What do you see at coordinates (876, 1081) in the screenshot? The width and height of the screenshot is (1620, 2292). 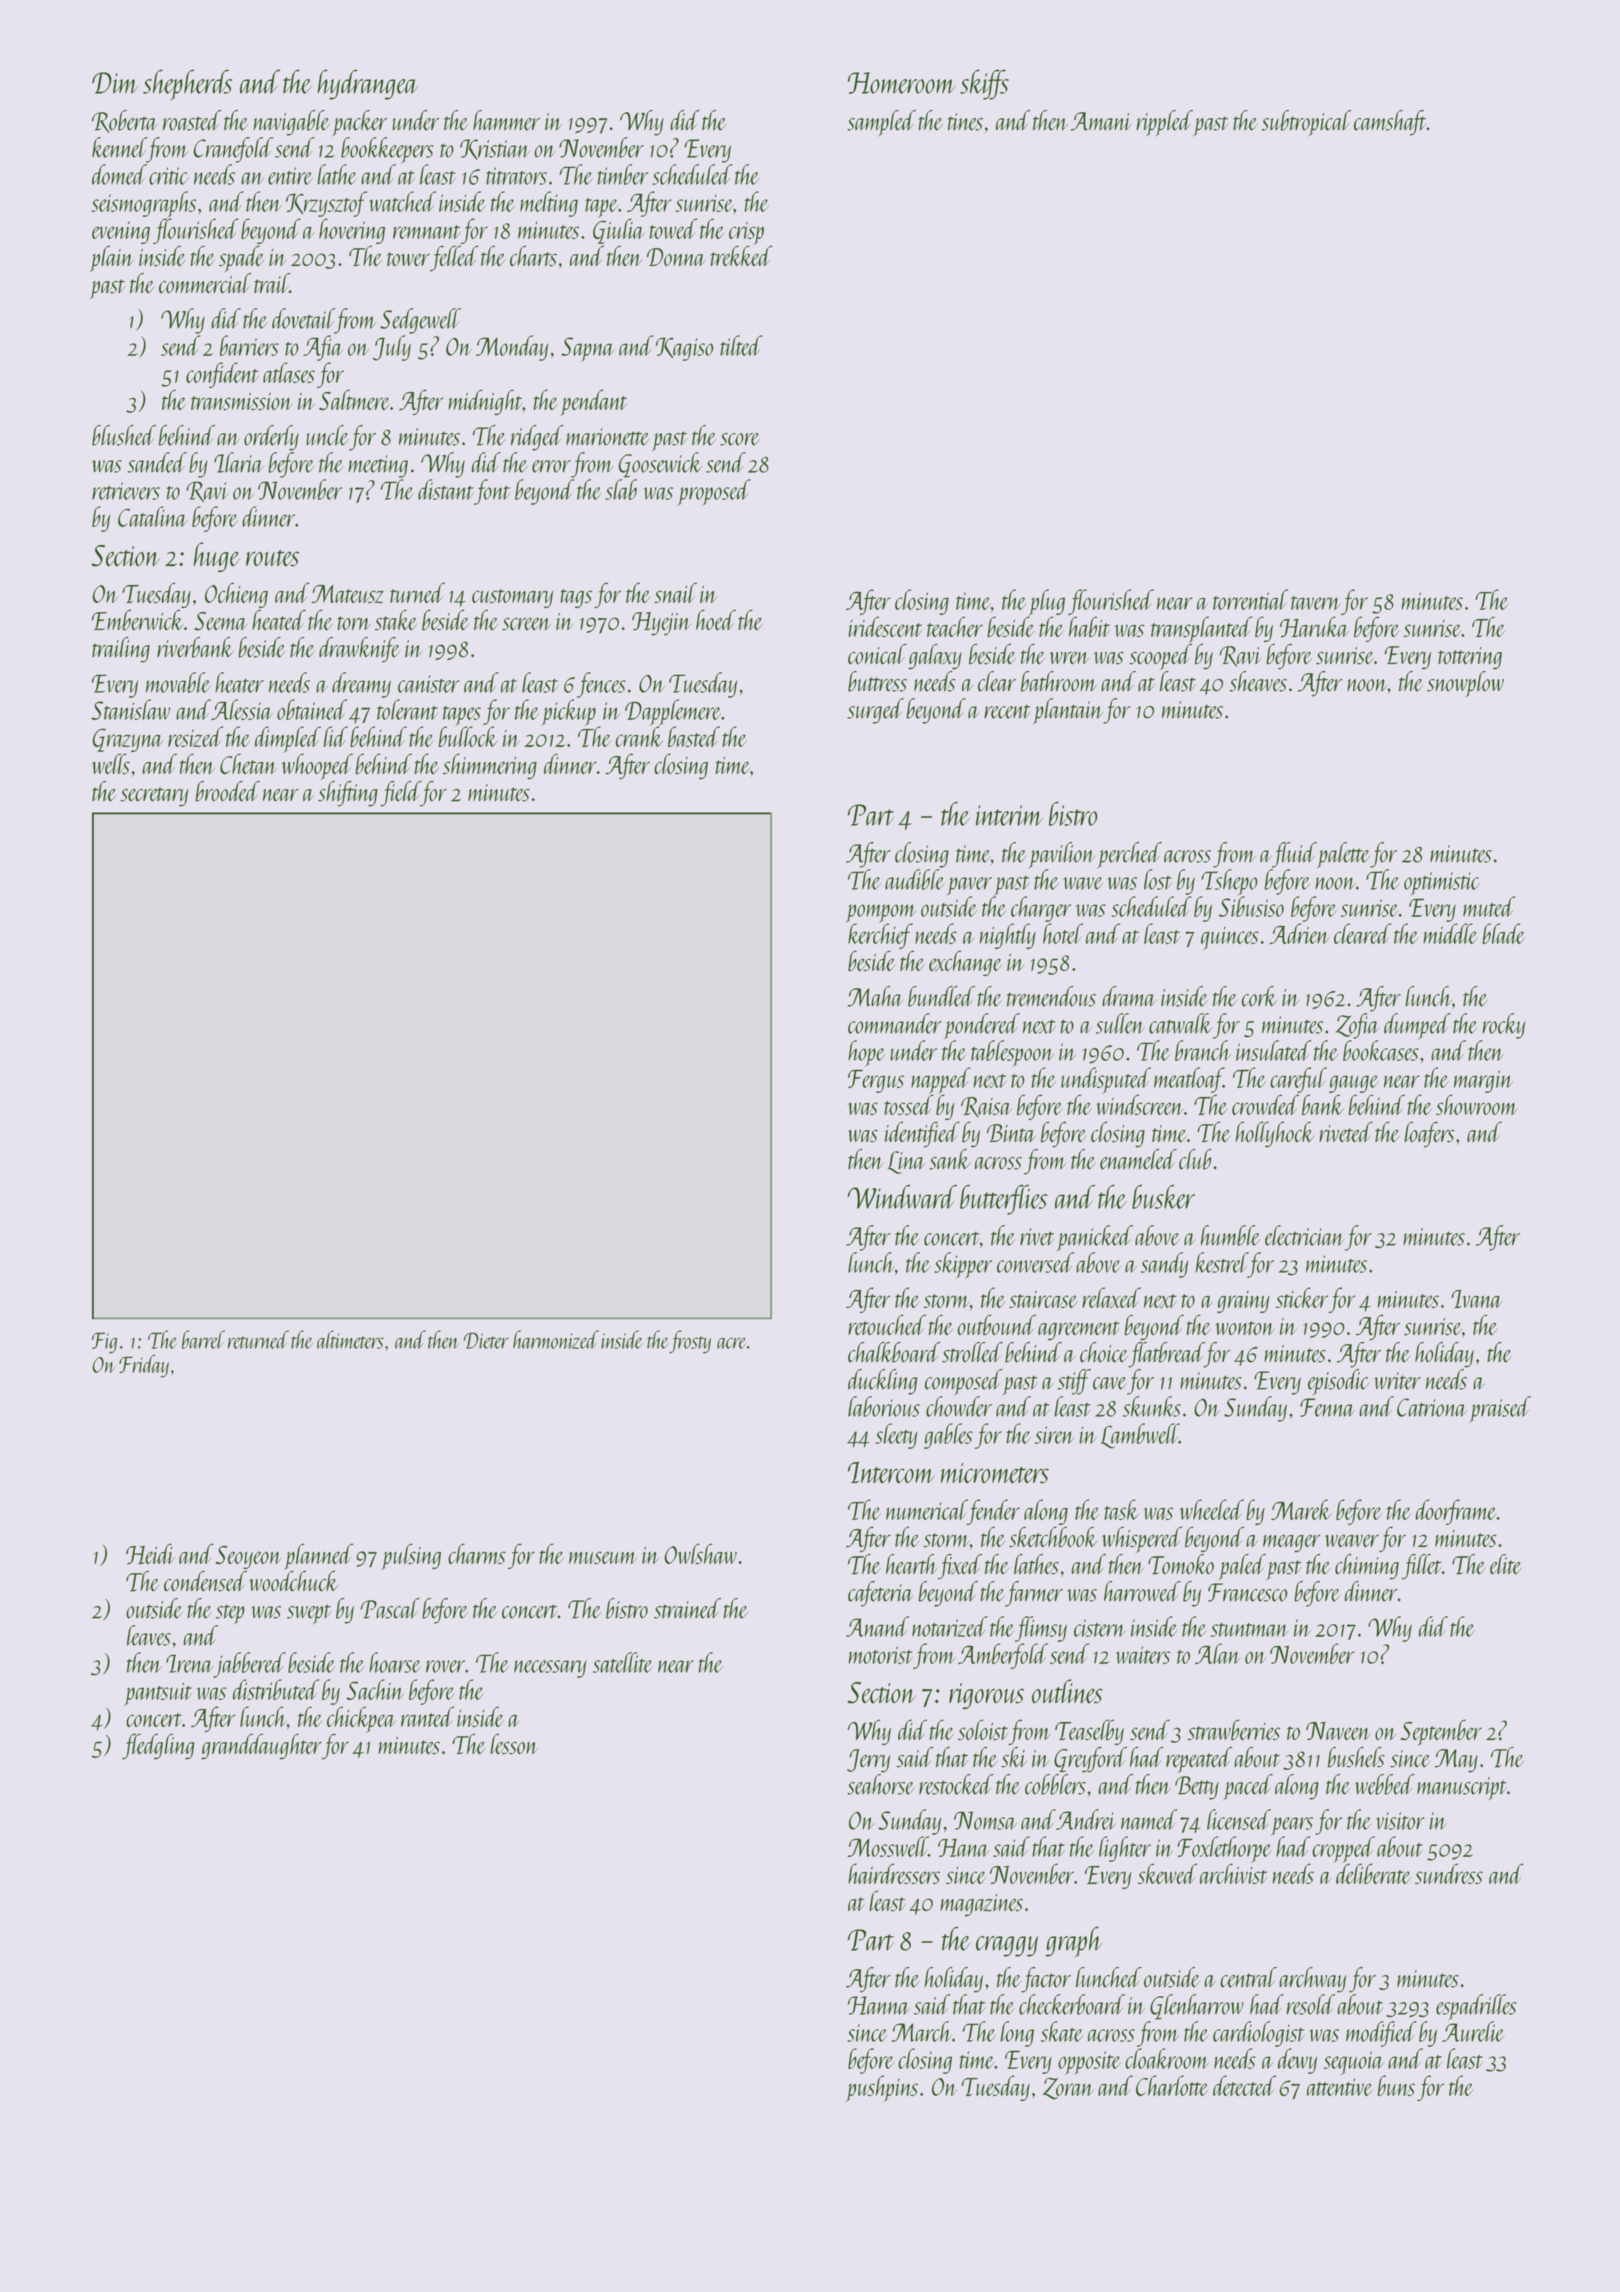 I see `Fergus` at bounding box center [876, 1081].
